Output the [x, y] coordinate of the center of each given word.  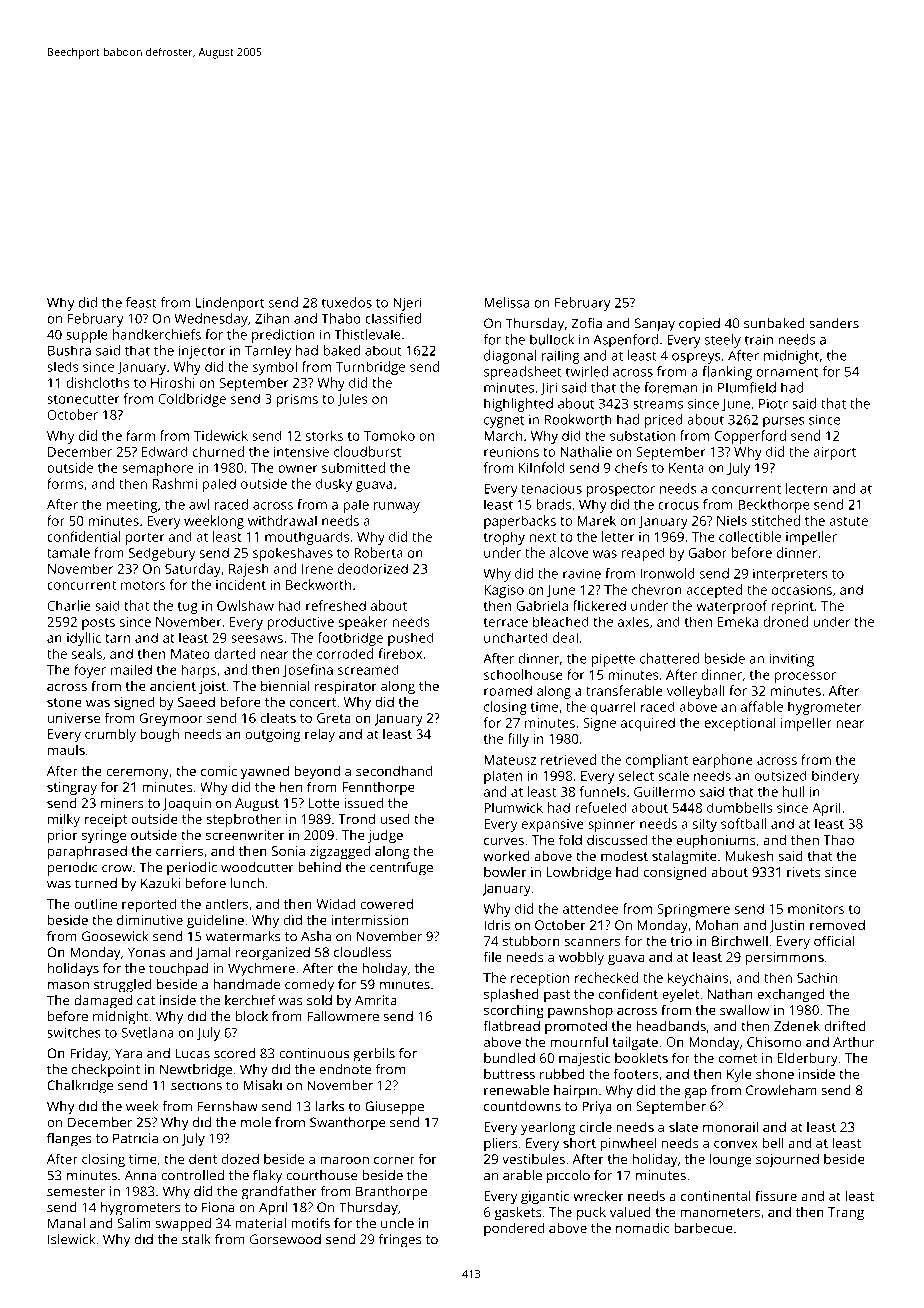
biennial [285, 685]
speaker [363, 623]
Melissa [506, 302]
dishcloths [98, 382]
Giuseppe [394, 1108]
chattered [669, 658]
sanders [834, 323]
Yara [128, 1053]
